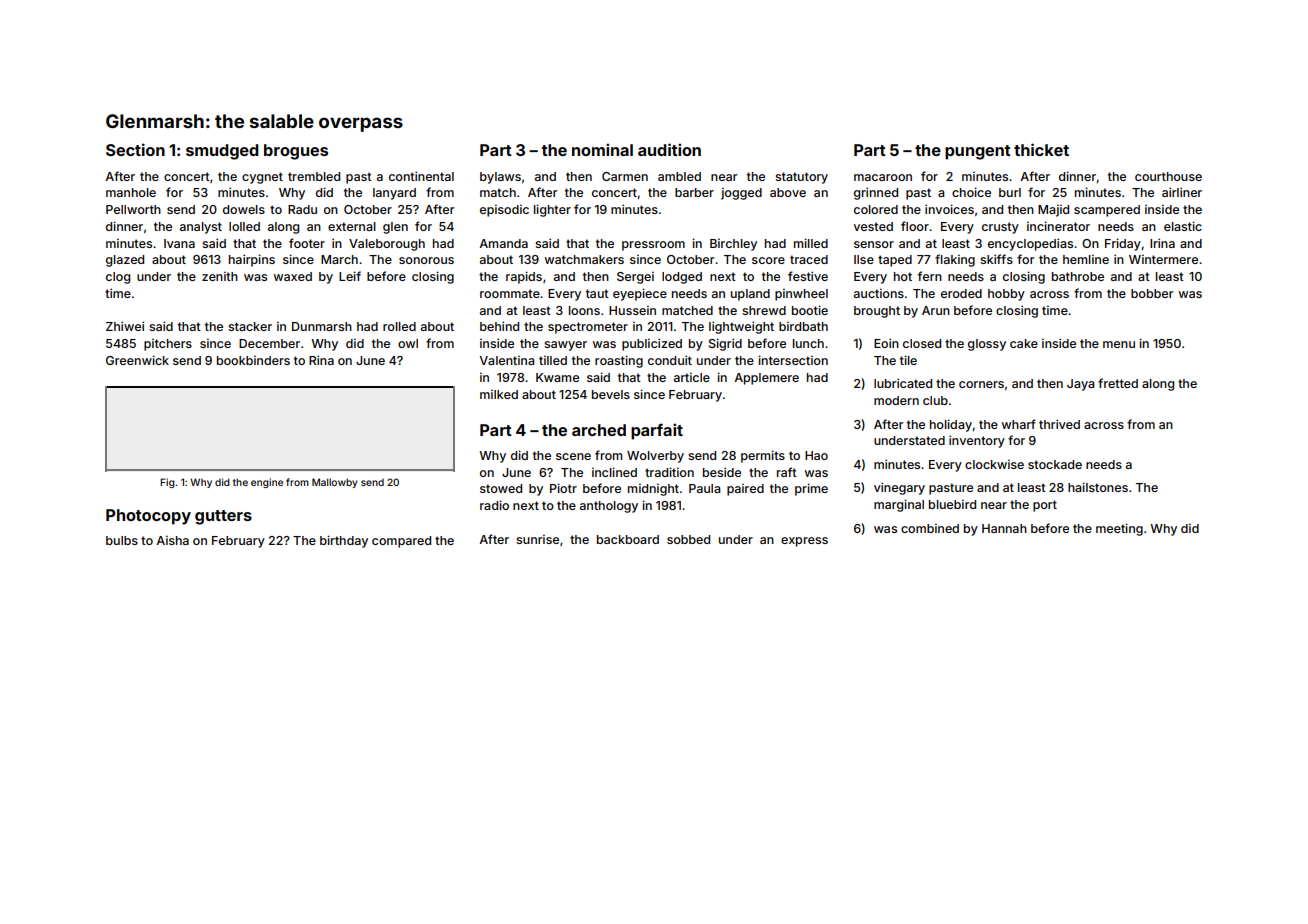  What do you see at coordinates (137, 360) in the document?
I see `Greenwick` at bounding box center [137, 360].
